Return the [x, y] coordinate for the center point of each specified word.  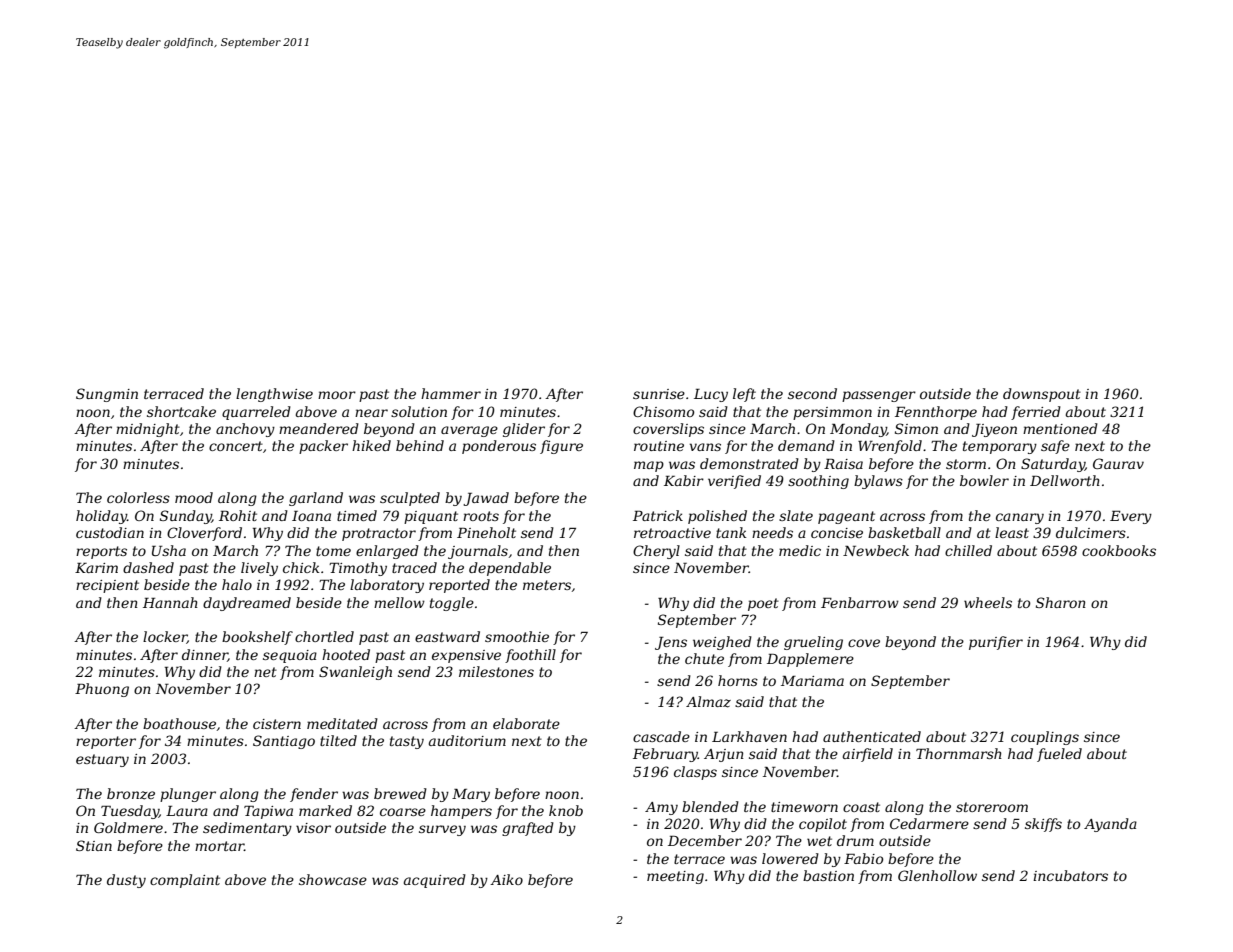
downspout [1042, 395]
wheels [988, 602]
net [265, 672]
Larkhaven [749, 736]
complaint [185, 881]
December [705, 840]
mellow [399, 602]
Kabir [684, 480]
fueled [1059, 755]
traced [414, 567]
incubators [1070, 875]
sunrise [659, 394]
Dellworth [1065, 480]
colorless [138, 497]
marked [325, 810]
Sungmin [107, 395]
